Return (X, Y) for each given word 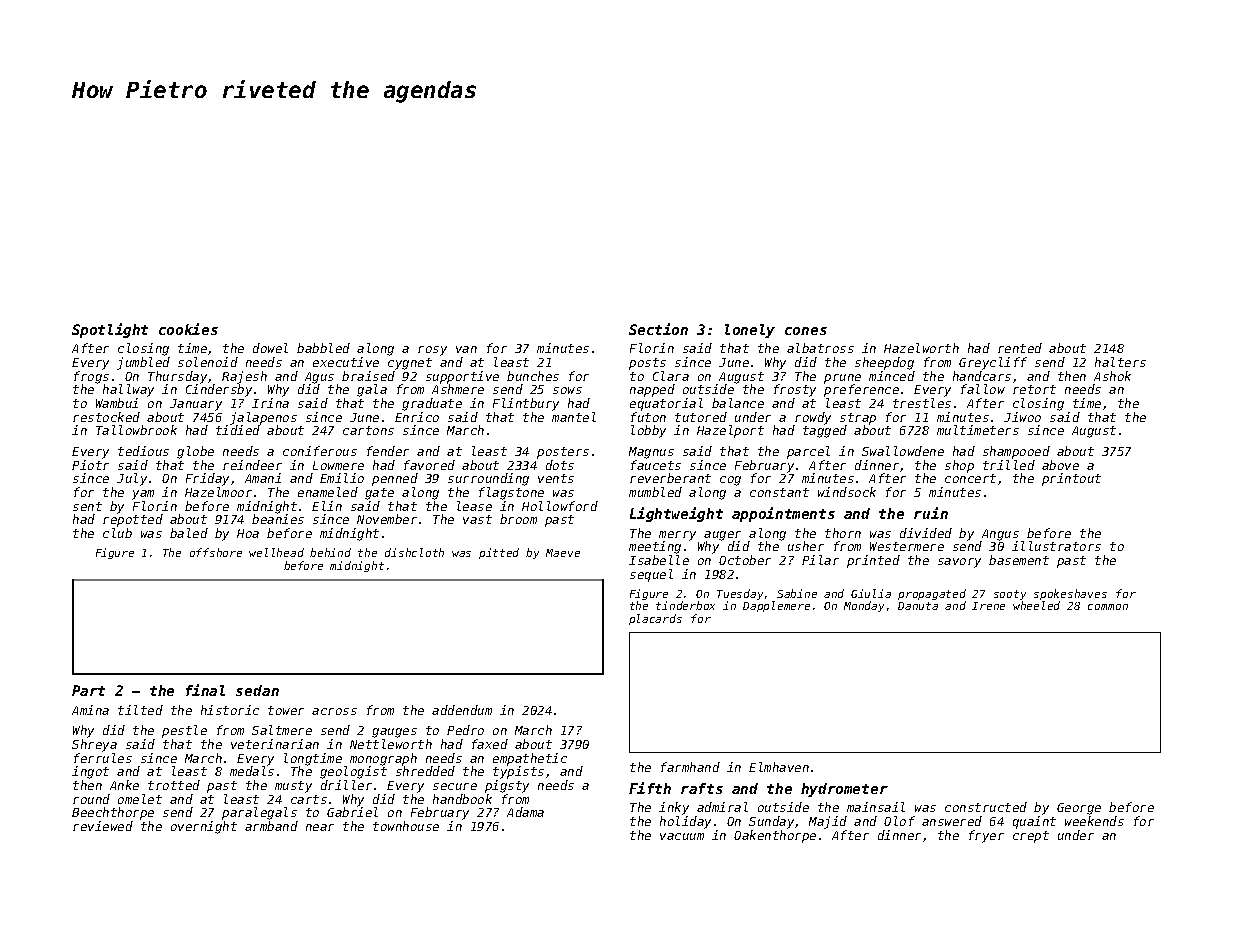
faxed (490, 744)
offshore (216, 552)
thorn (843, 533)
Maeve (563, 553)
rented (1020, 348)
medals (252, 771)
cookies (188, 329)
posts (647, 364)
